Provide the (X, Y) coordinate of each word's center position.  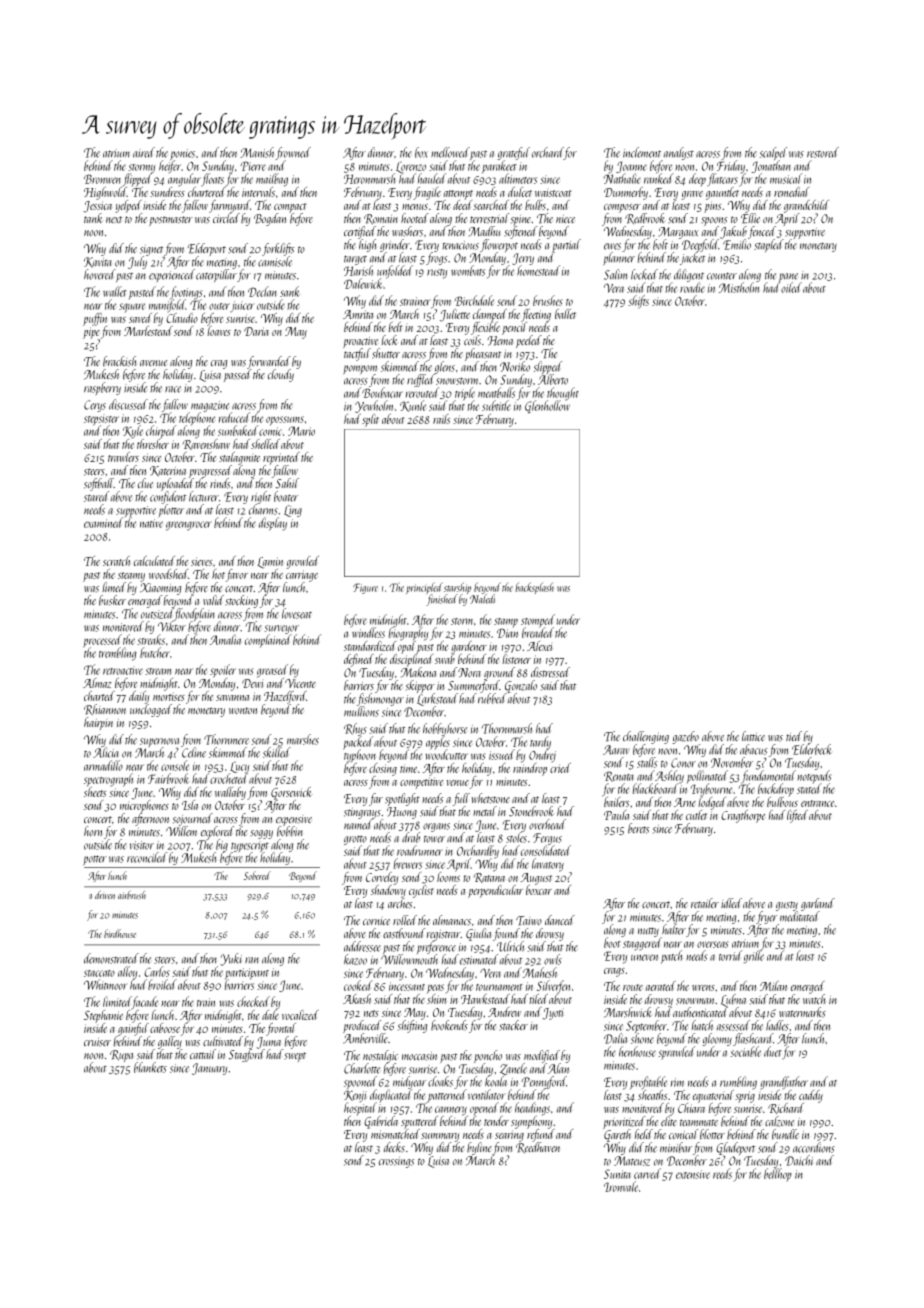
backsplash (535, 588)
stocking (241, 601)
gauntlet (722, 193)
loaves (219, 331)
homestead (538, 270)
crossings (396, 1162)
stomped (538, 621)
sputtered (419, 1122)
